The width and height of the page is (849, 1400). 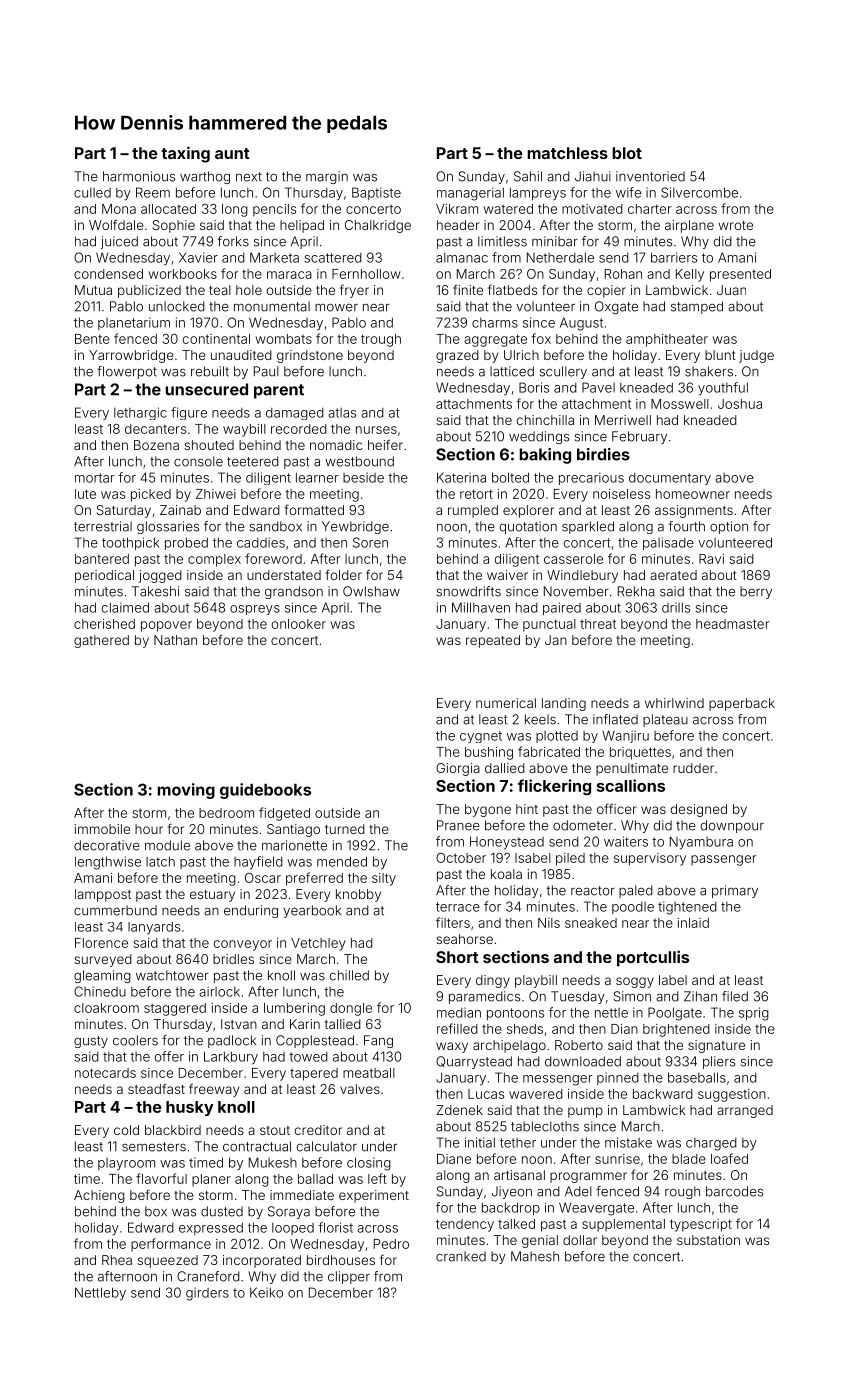 What do you see at coordinates (349, 1277) in the page?
I see `clipper` at bounding box center [349, 1277].
